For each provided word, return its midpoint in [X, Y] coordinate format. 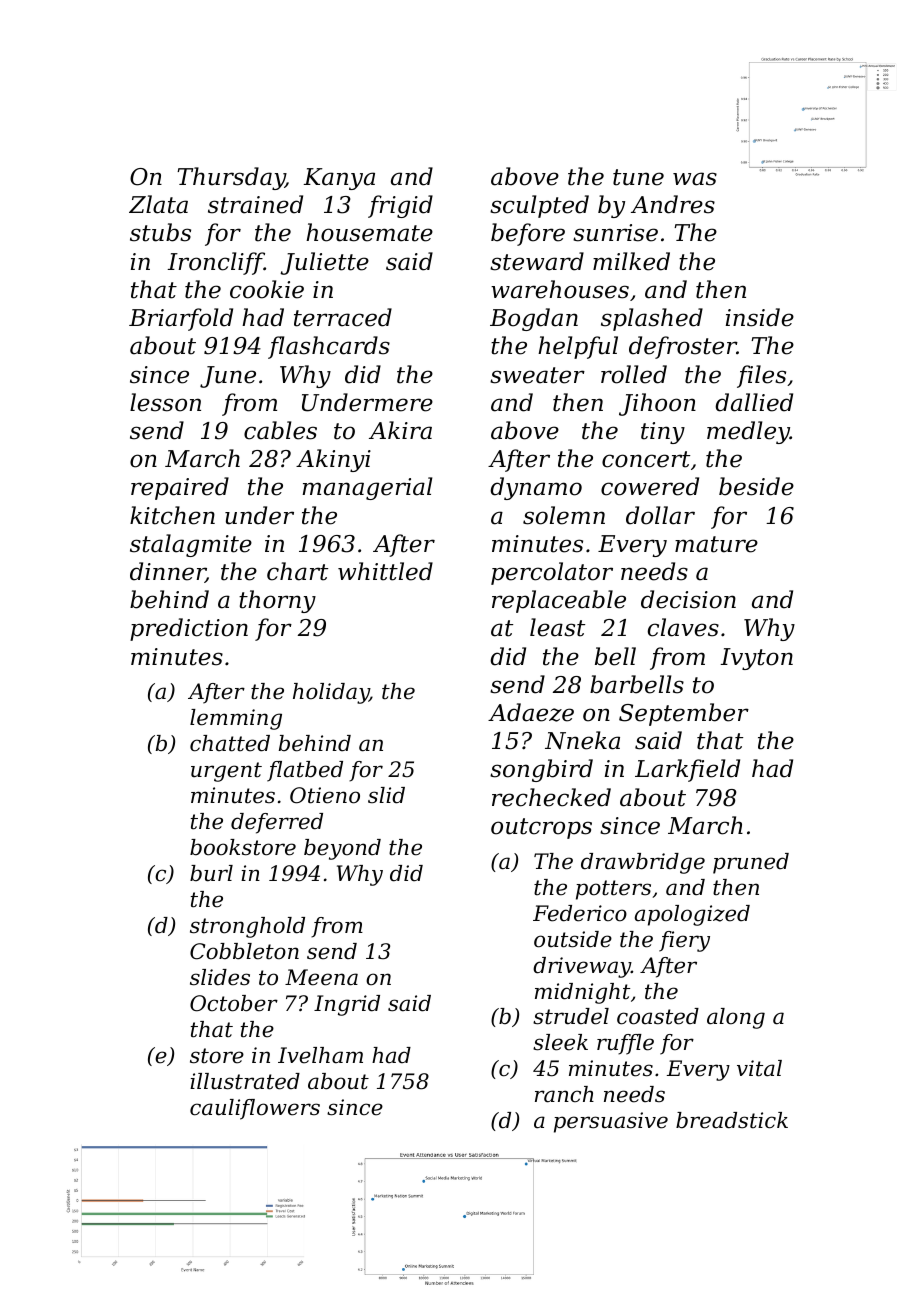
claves [683, 627]
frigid [400, 206]
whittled [385, 571]
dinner [168, 572]
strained [255, 204]
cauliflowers [255, 1109]
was [695, 179]
